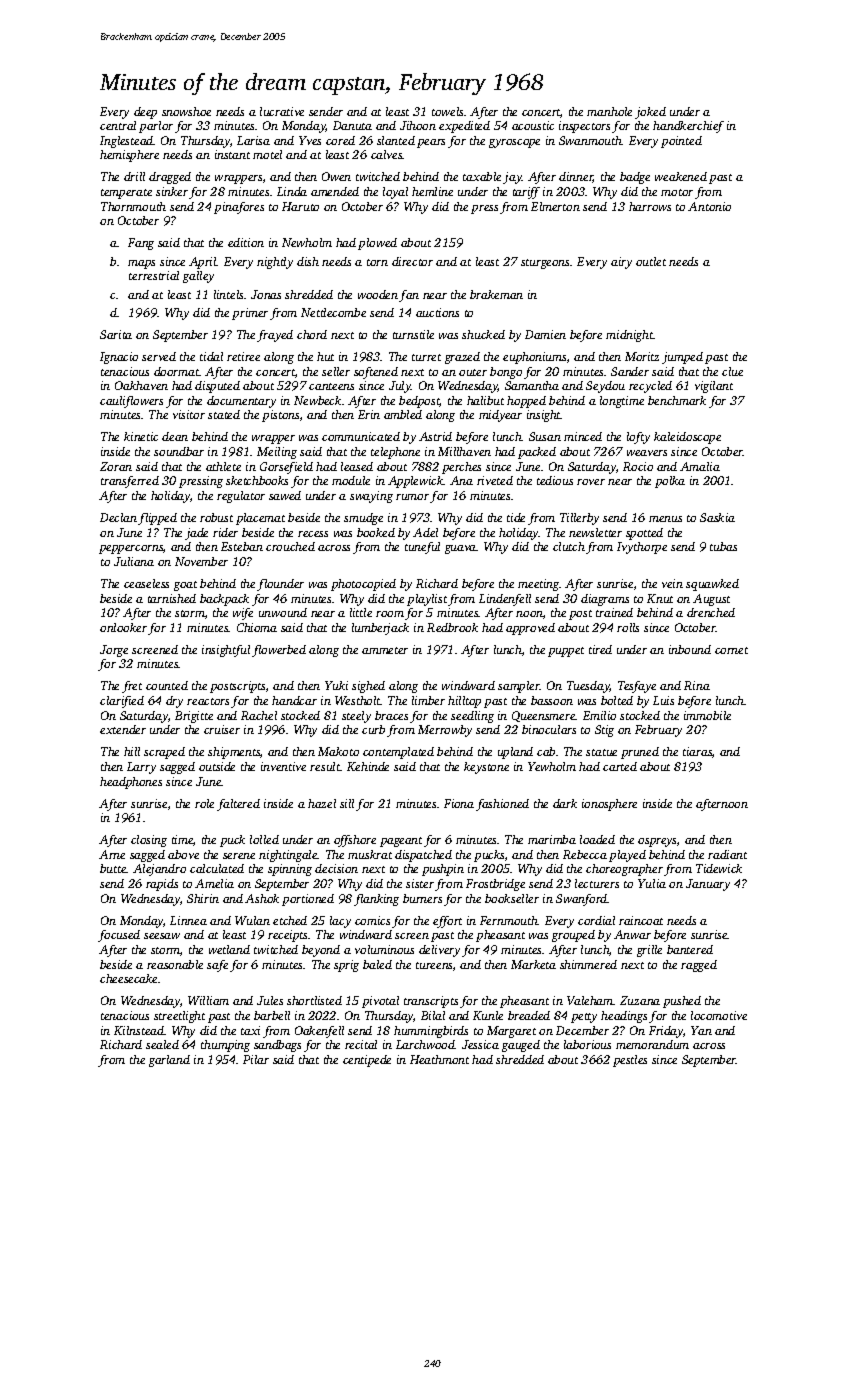  What do you see at coordinates (495, 885) in the image?
I see `Frostbridge` at bounding box center [495, 885].
